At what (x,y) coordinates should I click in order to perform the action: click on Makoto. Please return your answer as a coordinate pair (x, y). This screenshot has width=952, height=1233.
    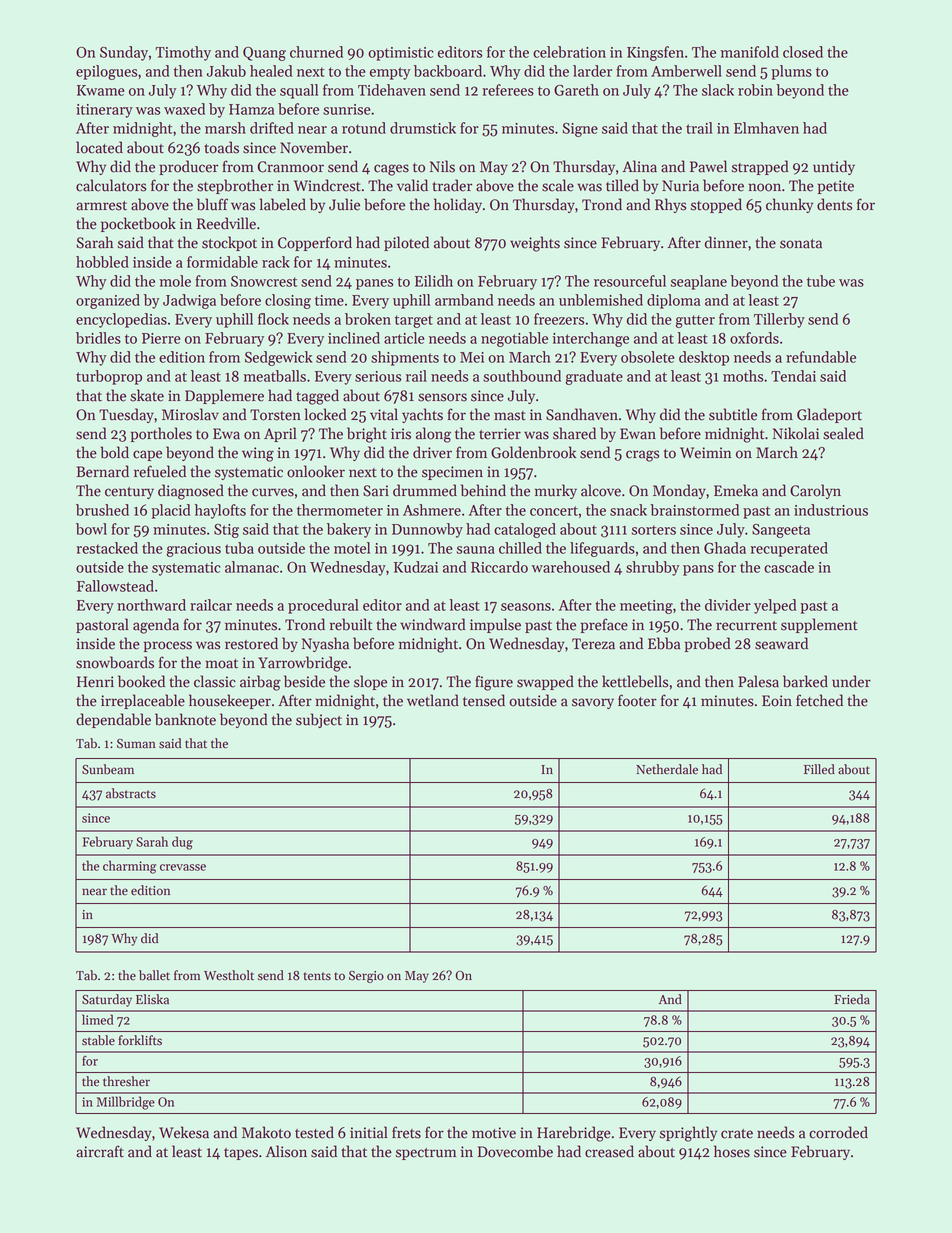
    Looking at the image, I should click on (266, 1132).
